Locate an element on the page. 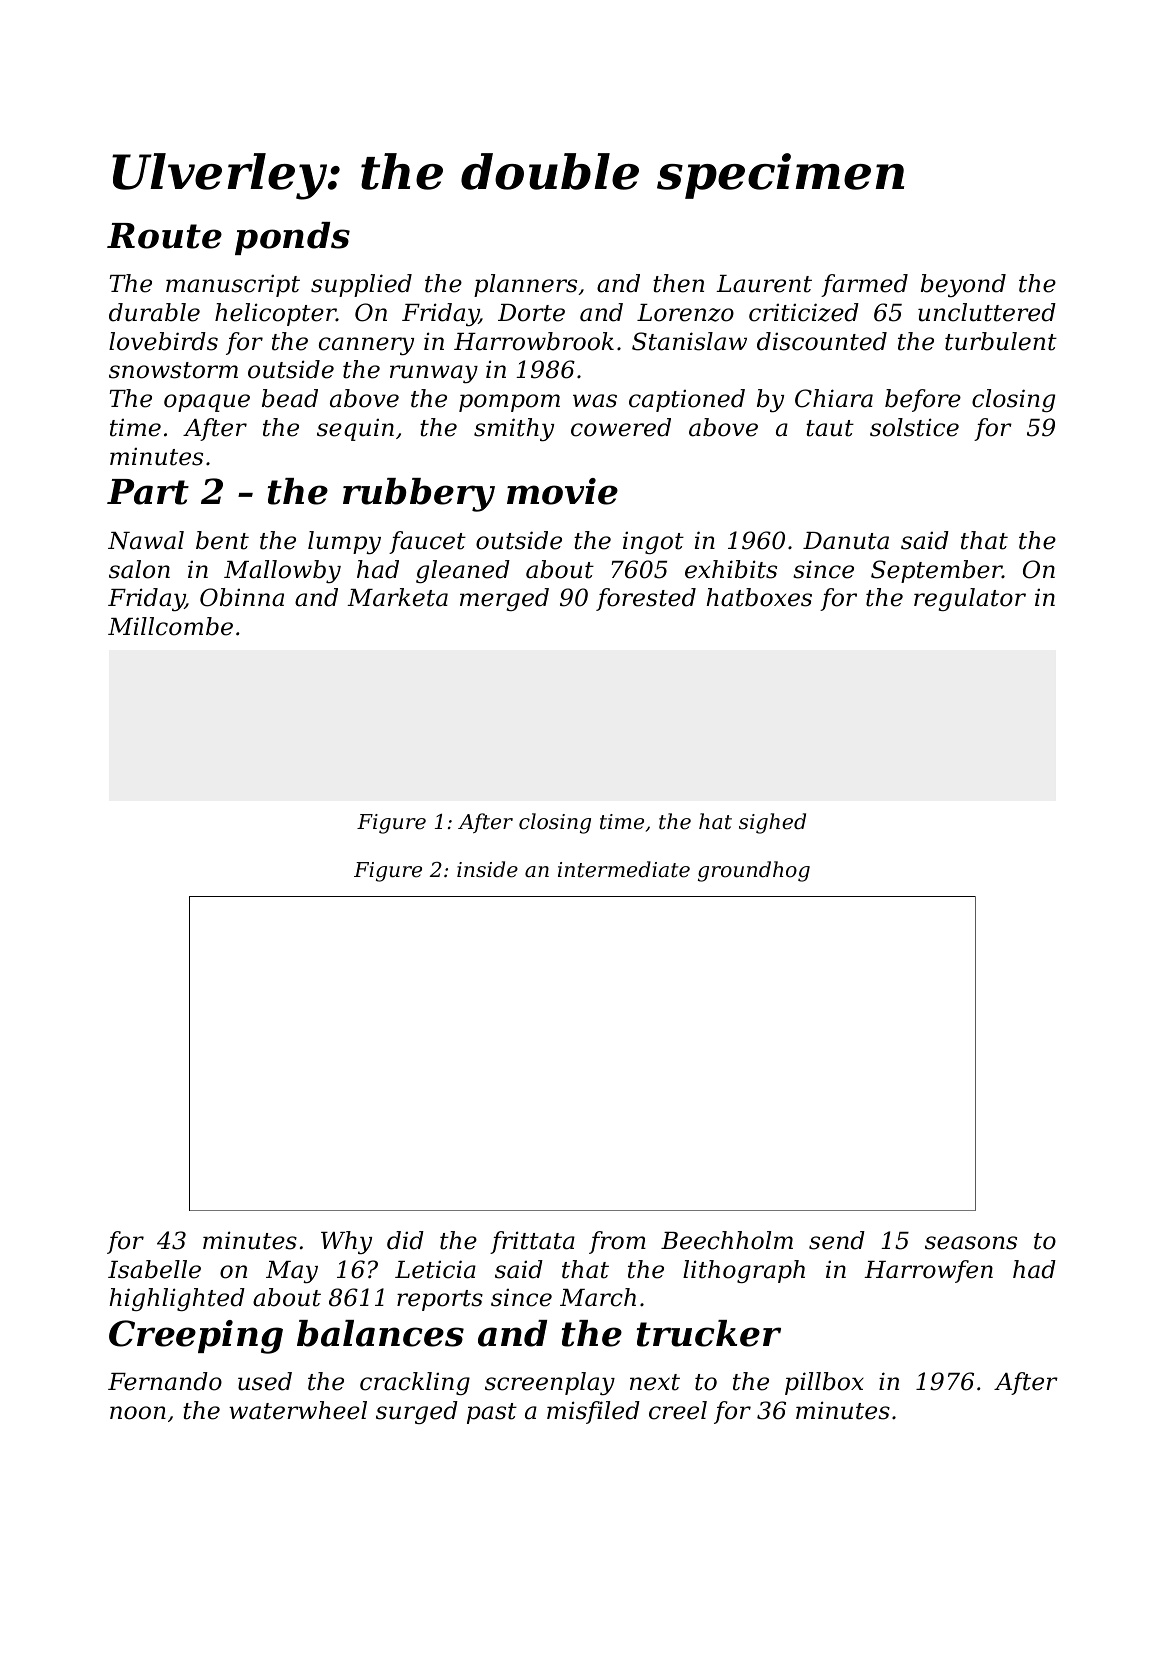 This image has width=1165, height=1654. sighed is located at coordinates (772, 823).
